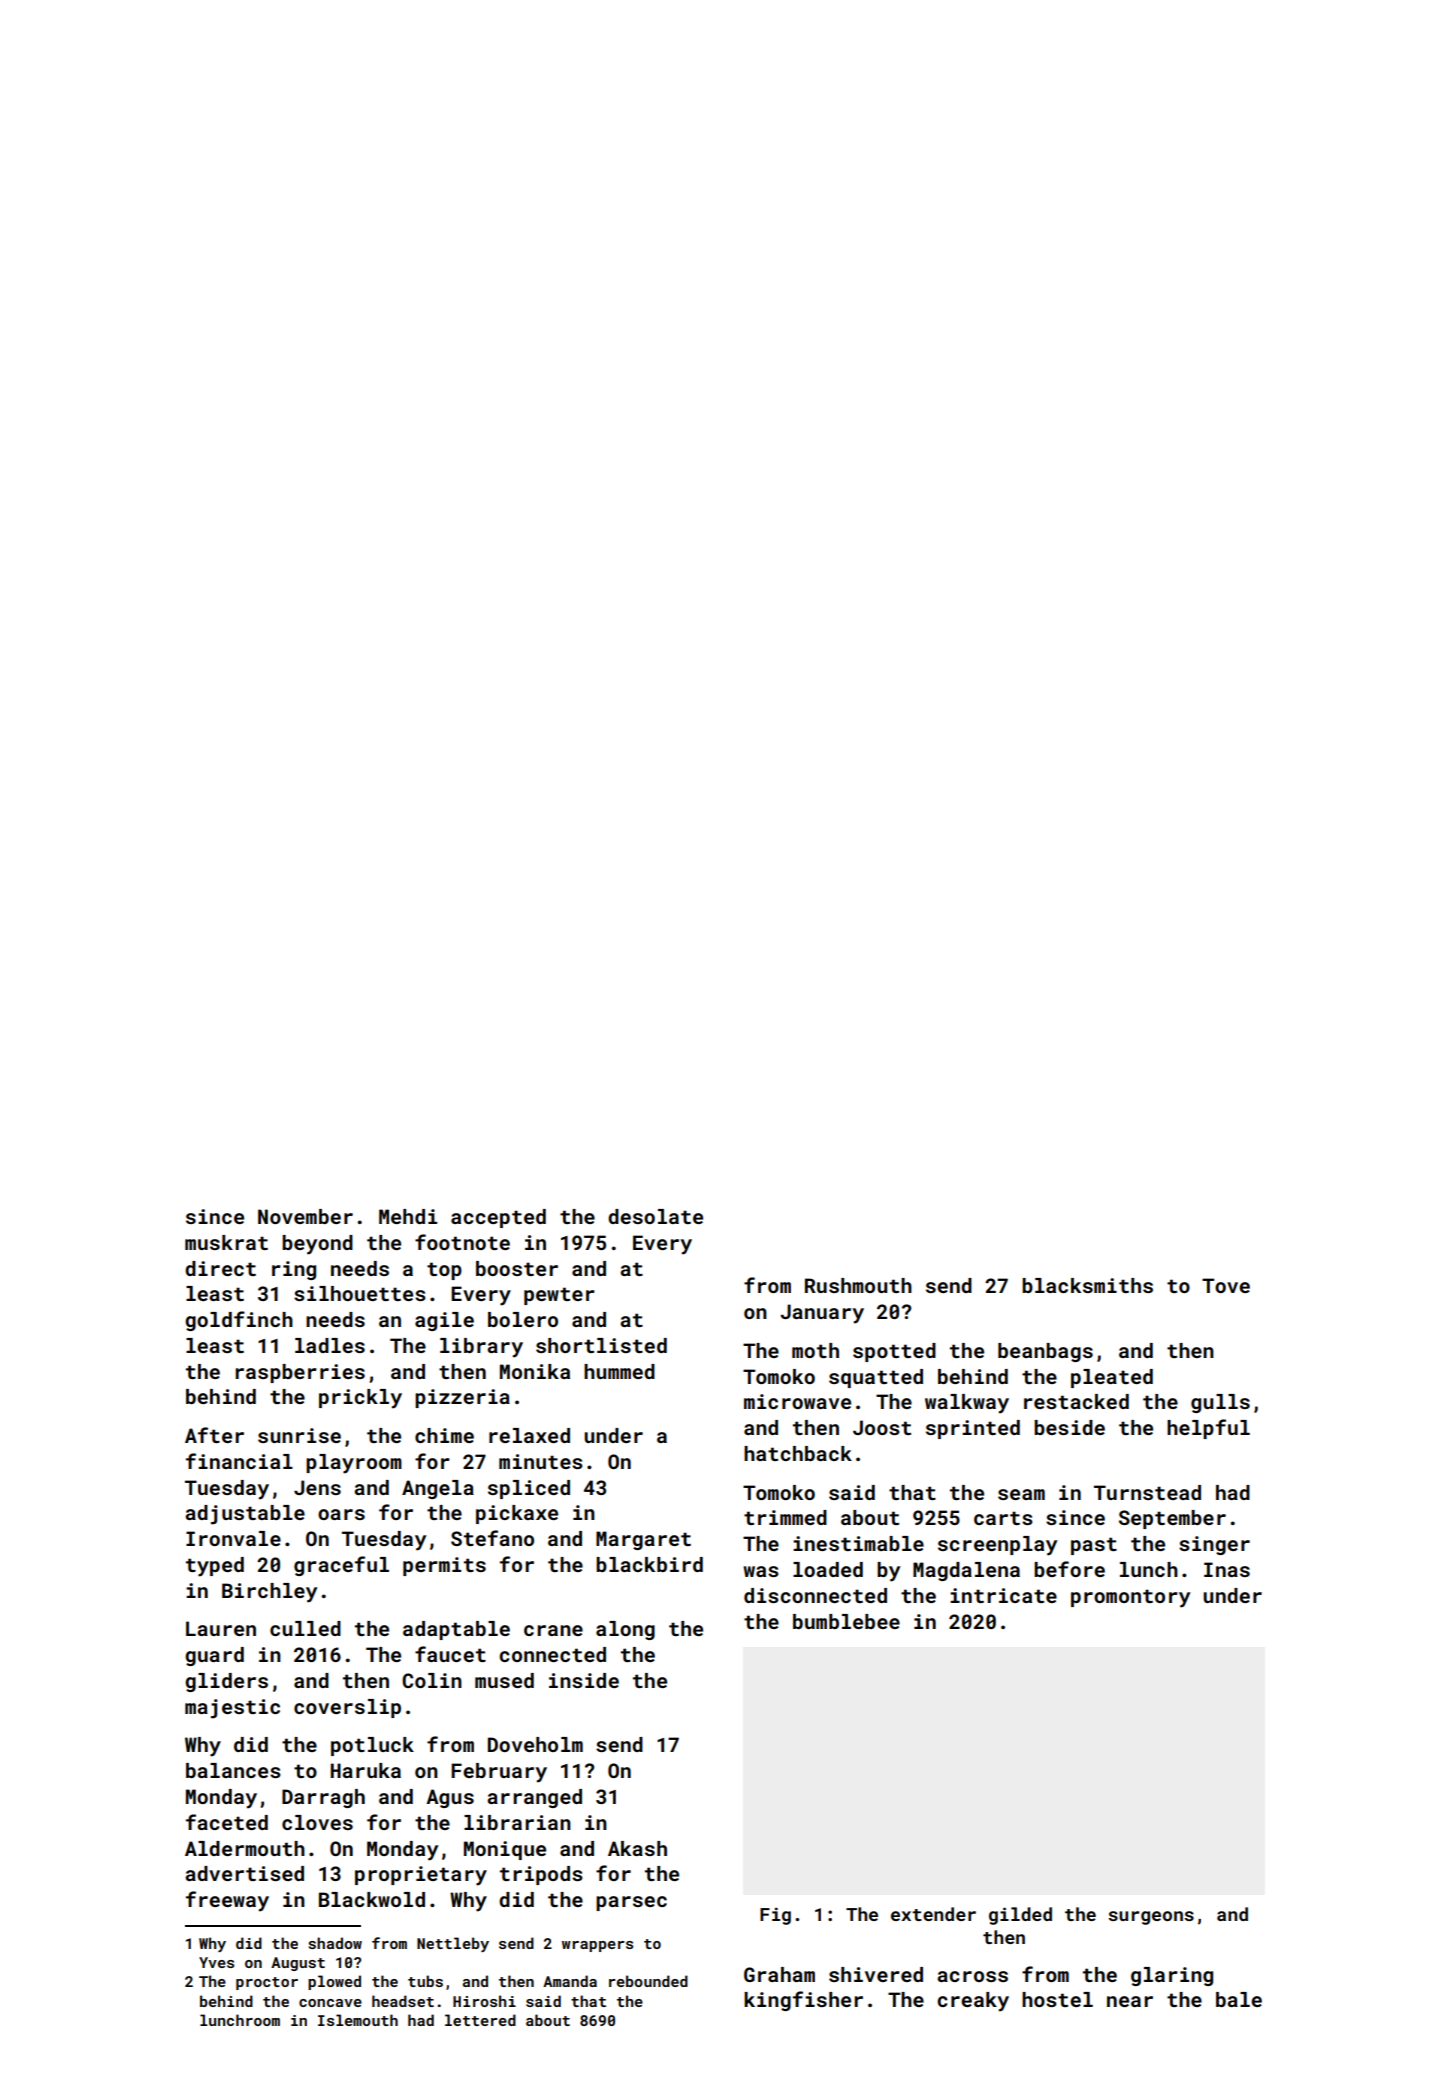 This page has width=1450, height=2100. What do you see at coordinates (1147, 1492) in the page?
I see `Turnstead` at bounding box center [1147, 1492].
